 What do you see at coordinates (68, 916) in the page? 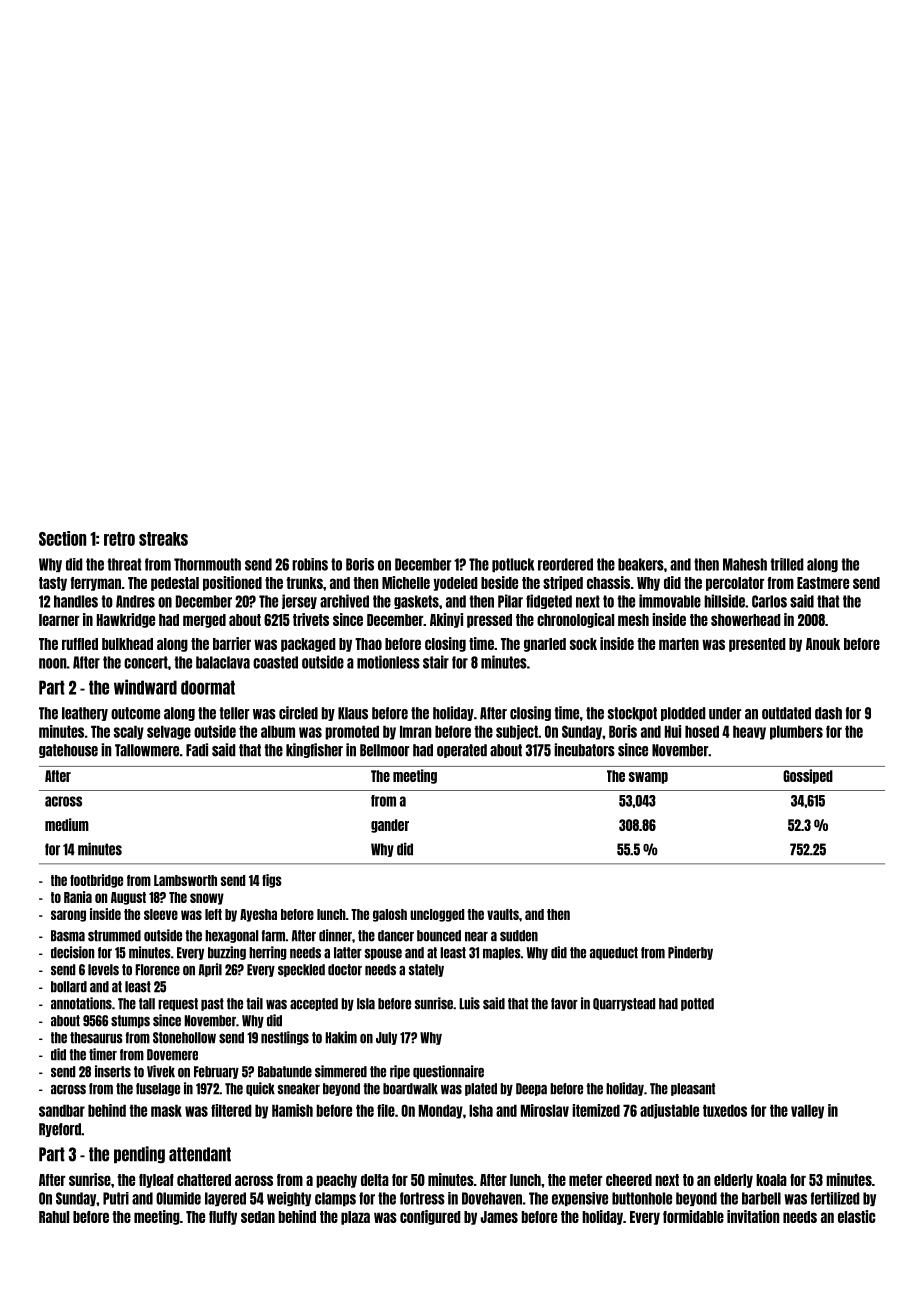
I see `sarong` at bounding box center [68, 916].
